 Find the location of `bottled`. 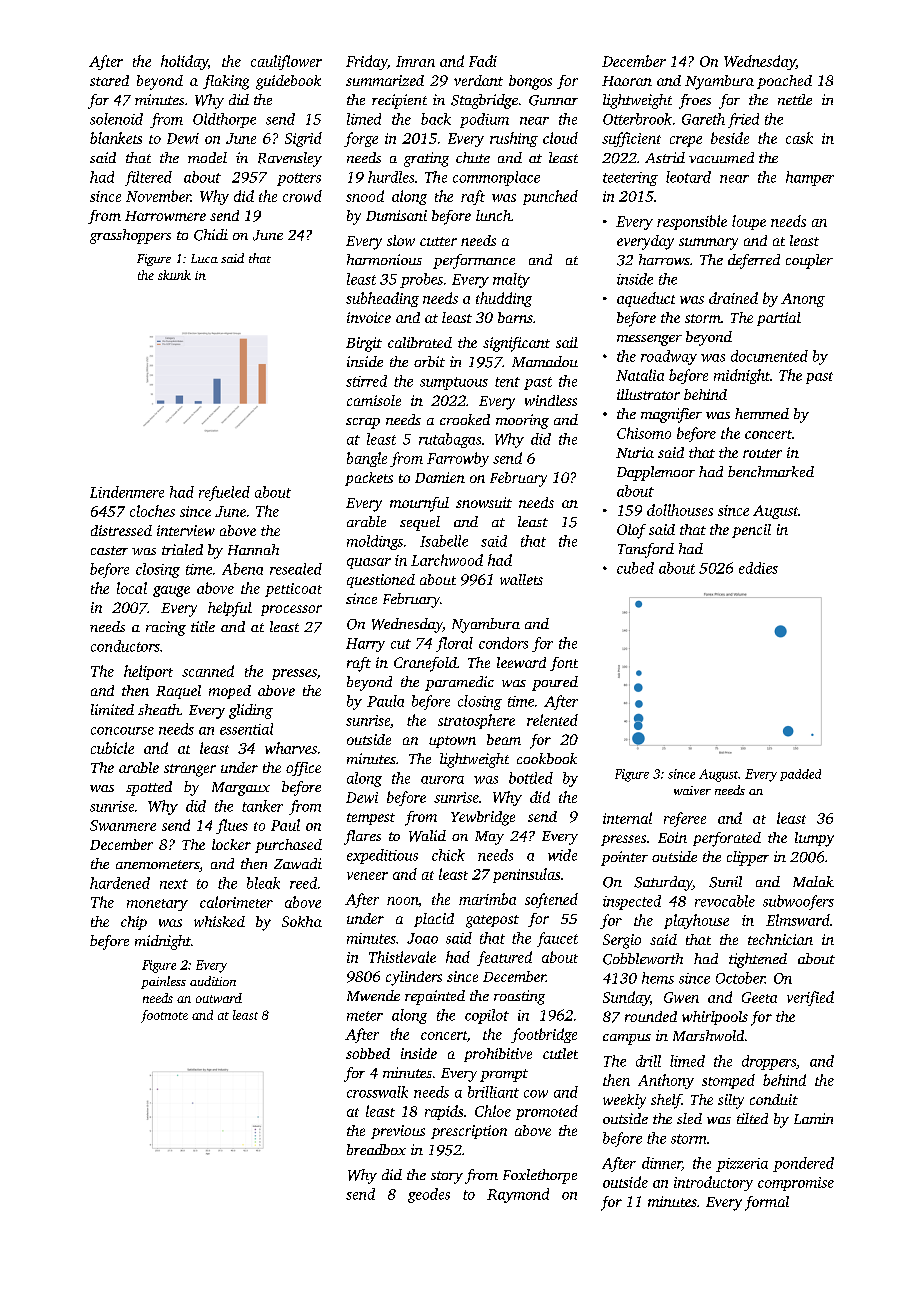

bottled is located at coordinates (531, 778).
